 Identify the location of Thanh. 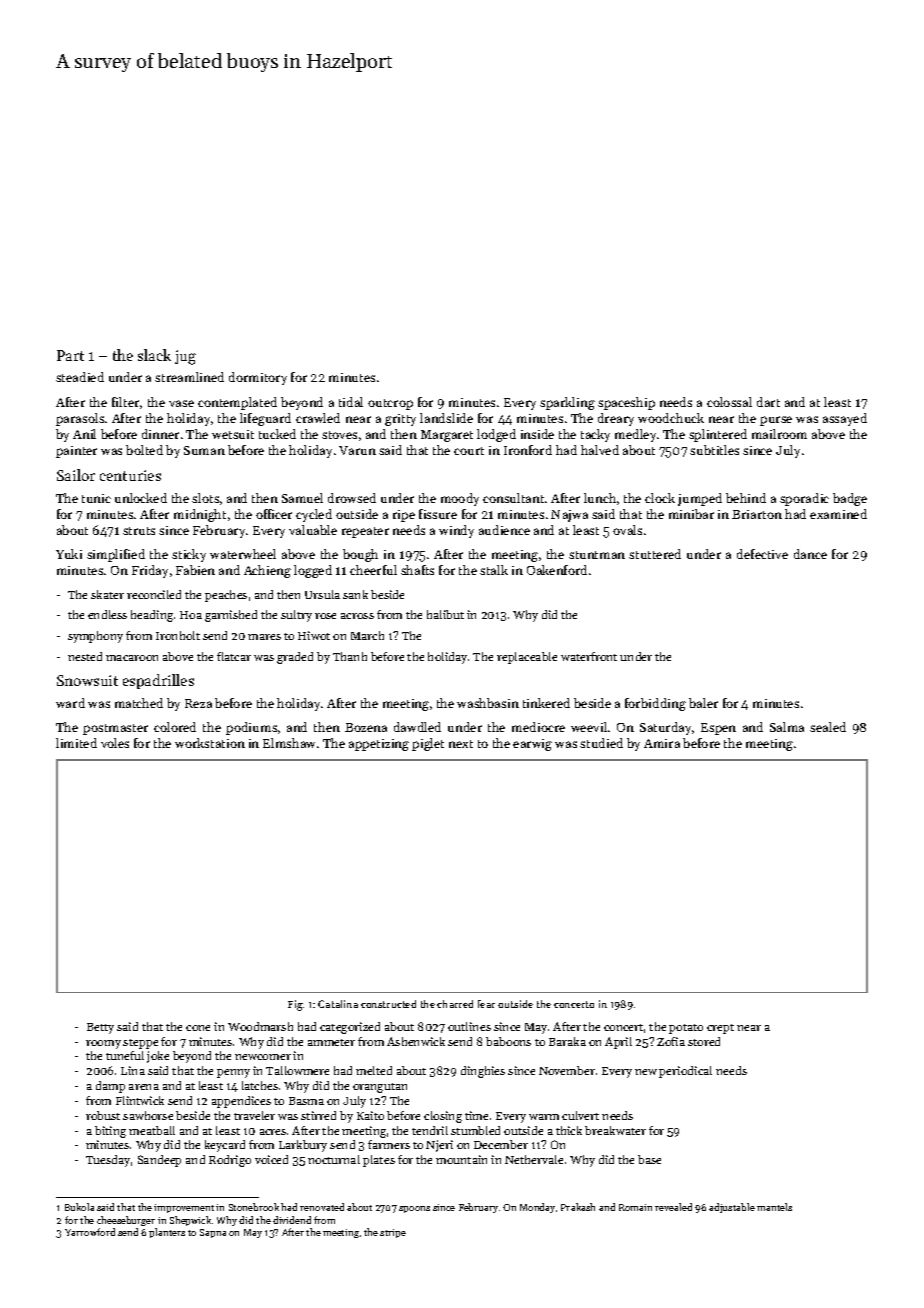
(350, 656).
